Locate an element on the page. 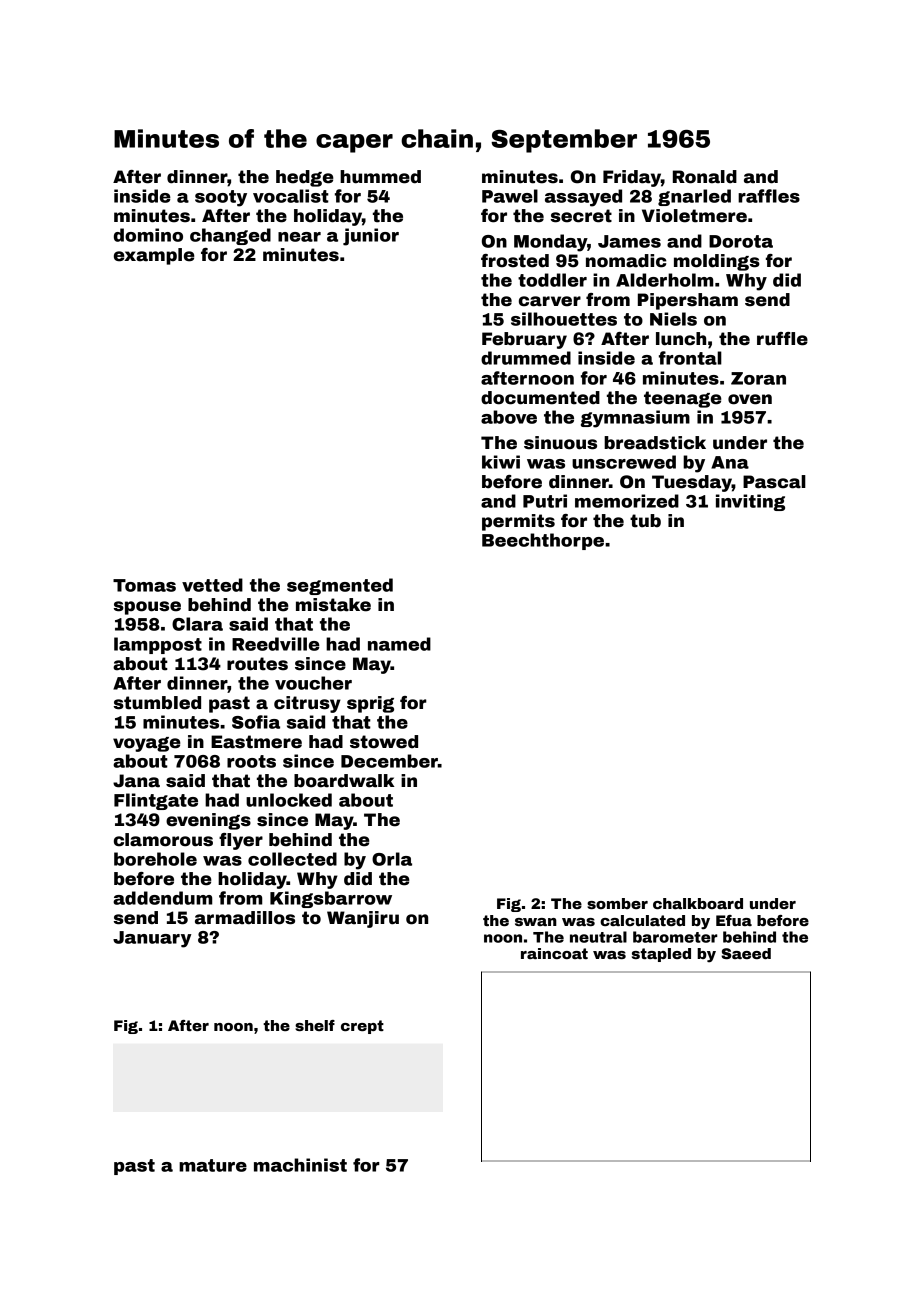 The width and height of the image is (924, 1314). mature is located at coordinates (213, 1165).
